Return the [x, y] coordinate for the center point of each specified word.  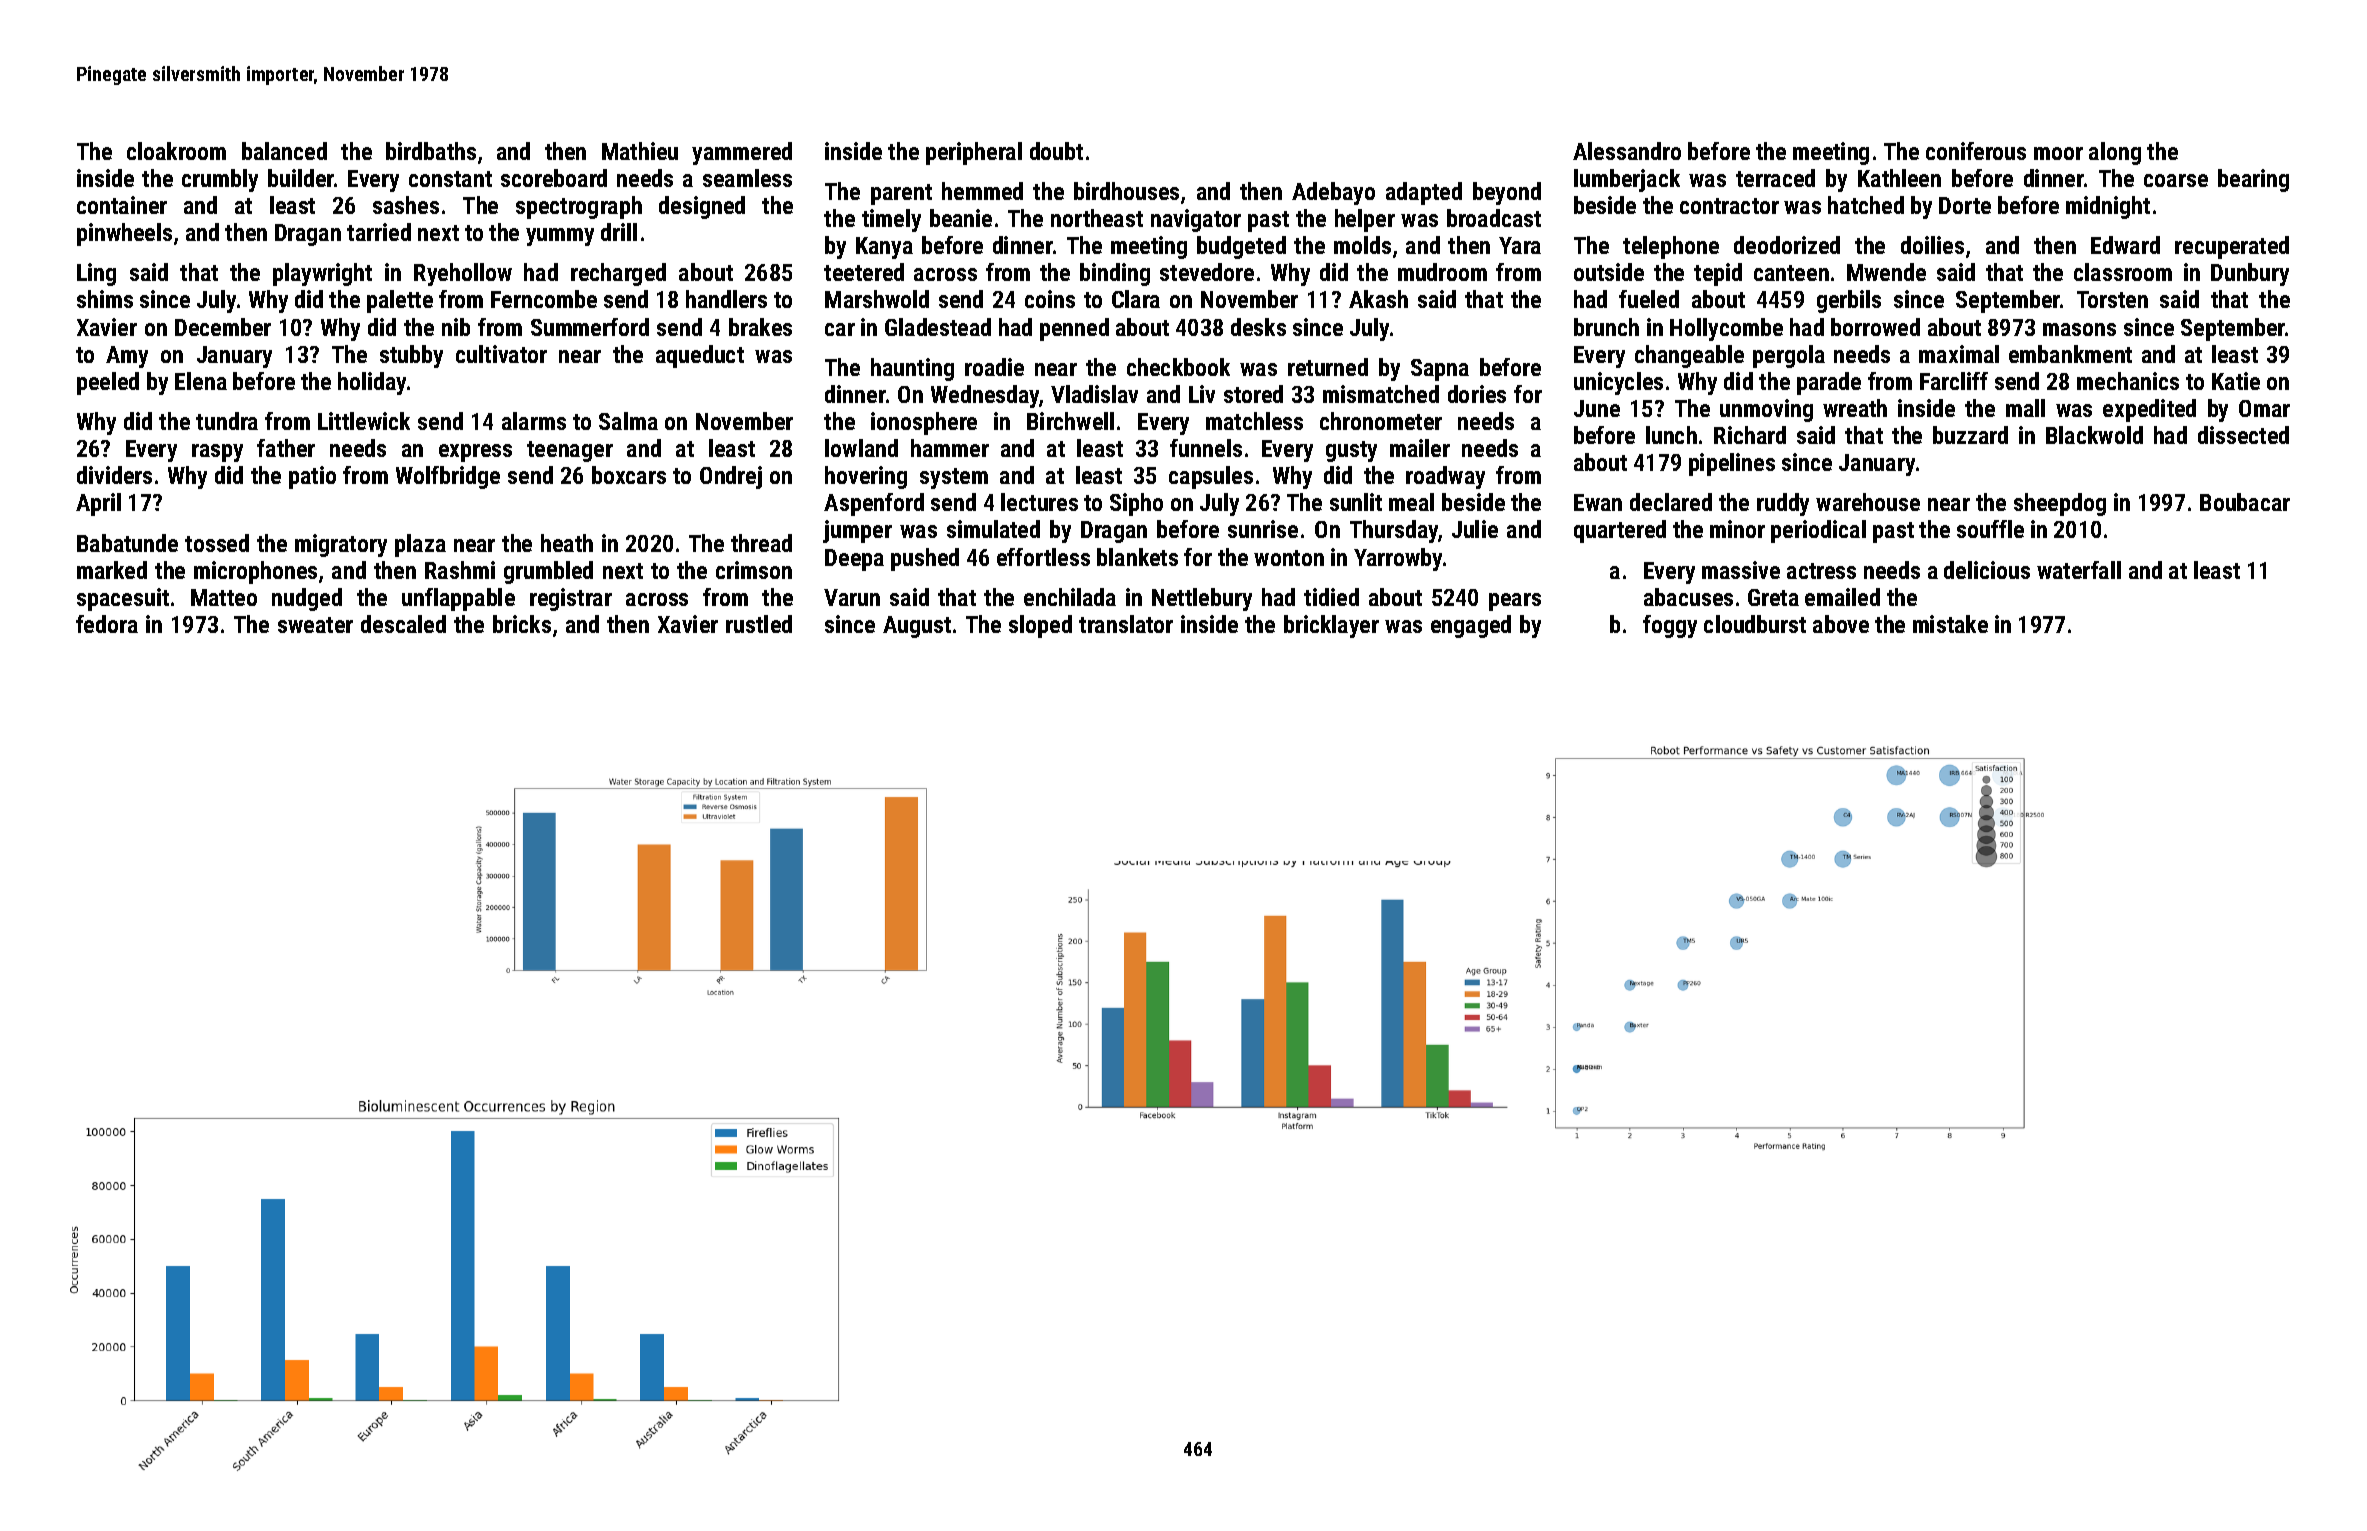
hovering [866, 477]
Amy [127, 357]
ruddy [1783, 504]
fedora [107, 624]
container [122, 205]
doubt [1056, 151]
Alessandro [1627, 151]
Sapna [1440, 370]
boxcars [629, 475]
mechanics [2128, 381]
